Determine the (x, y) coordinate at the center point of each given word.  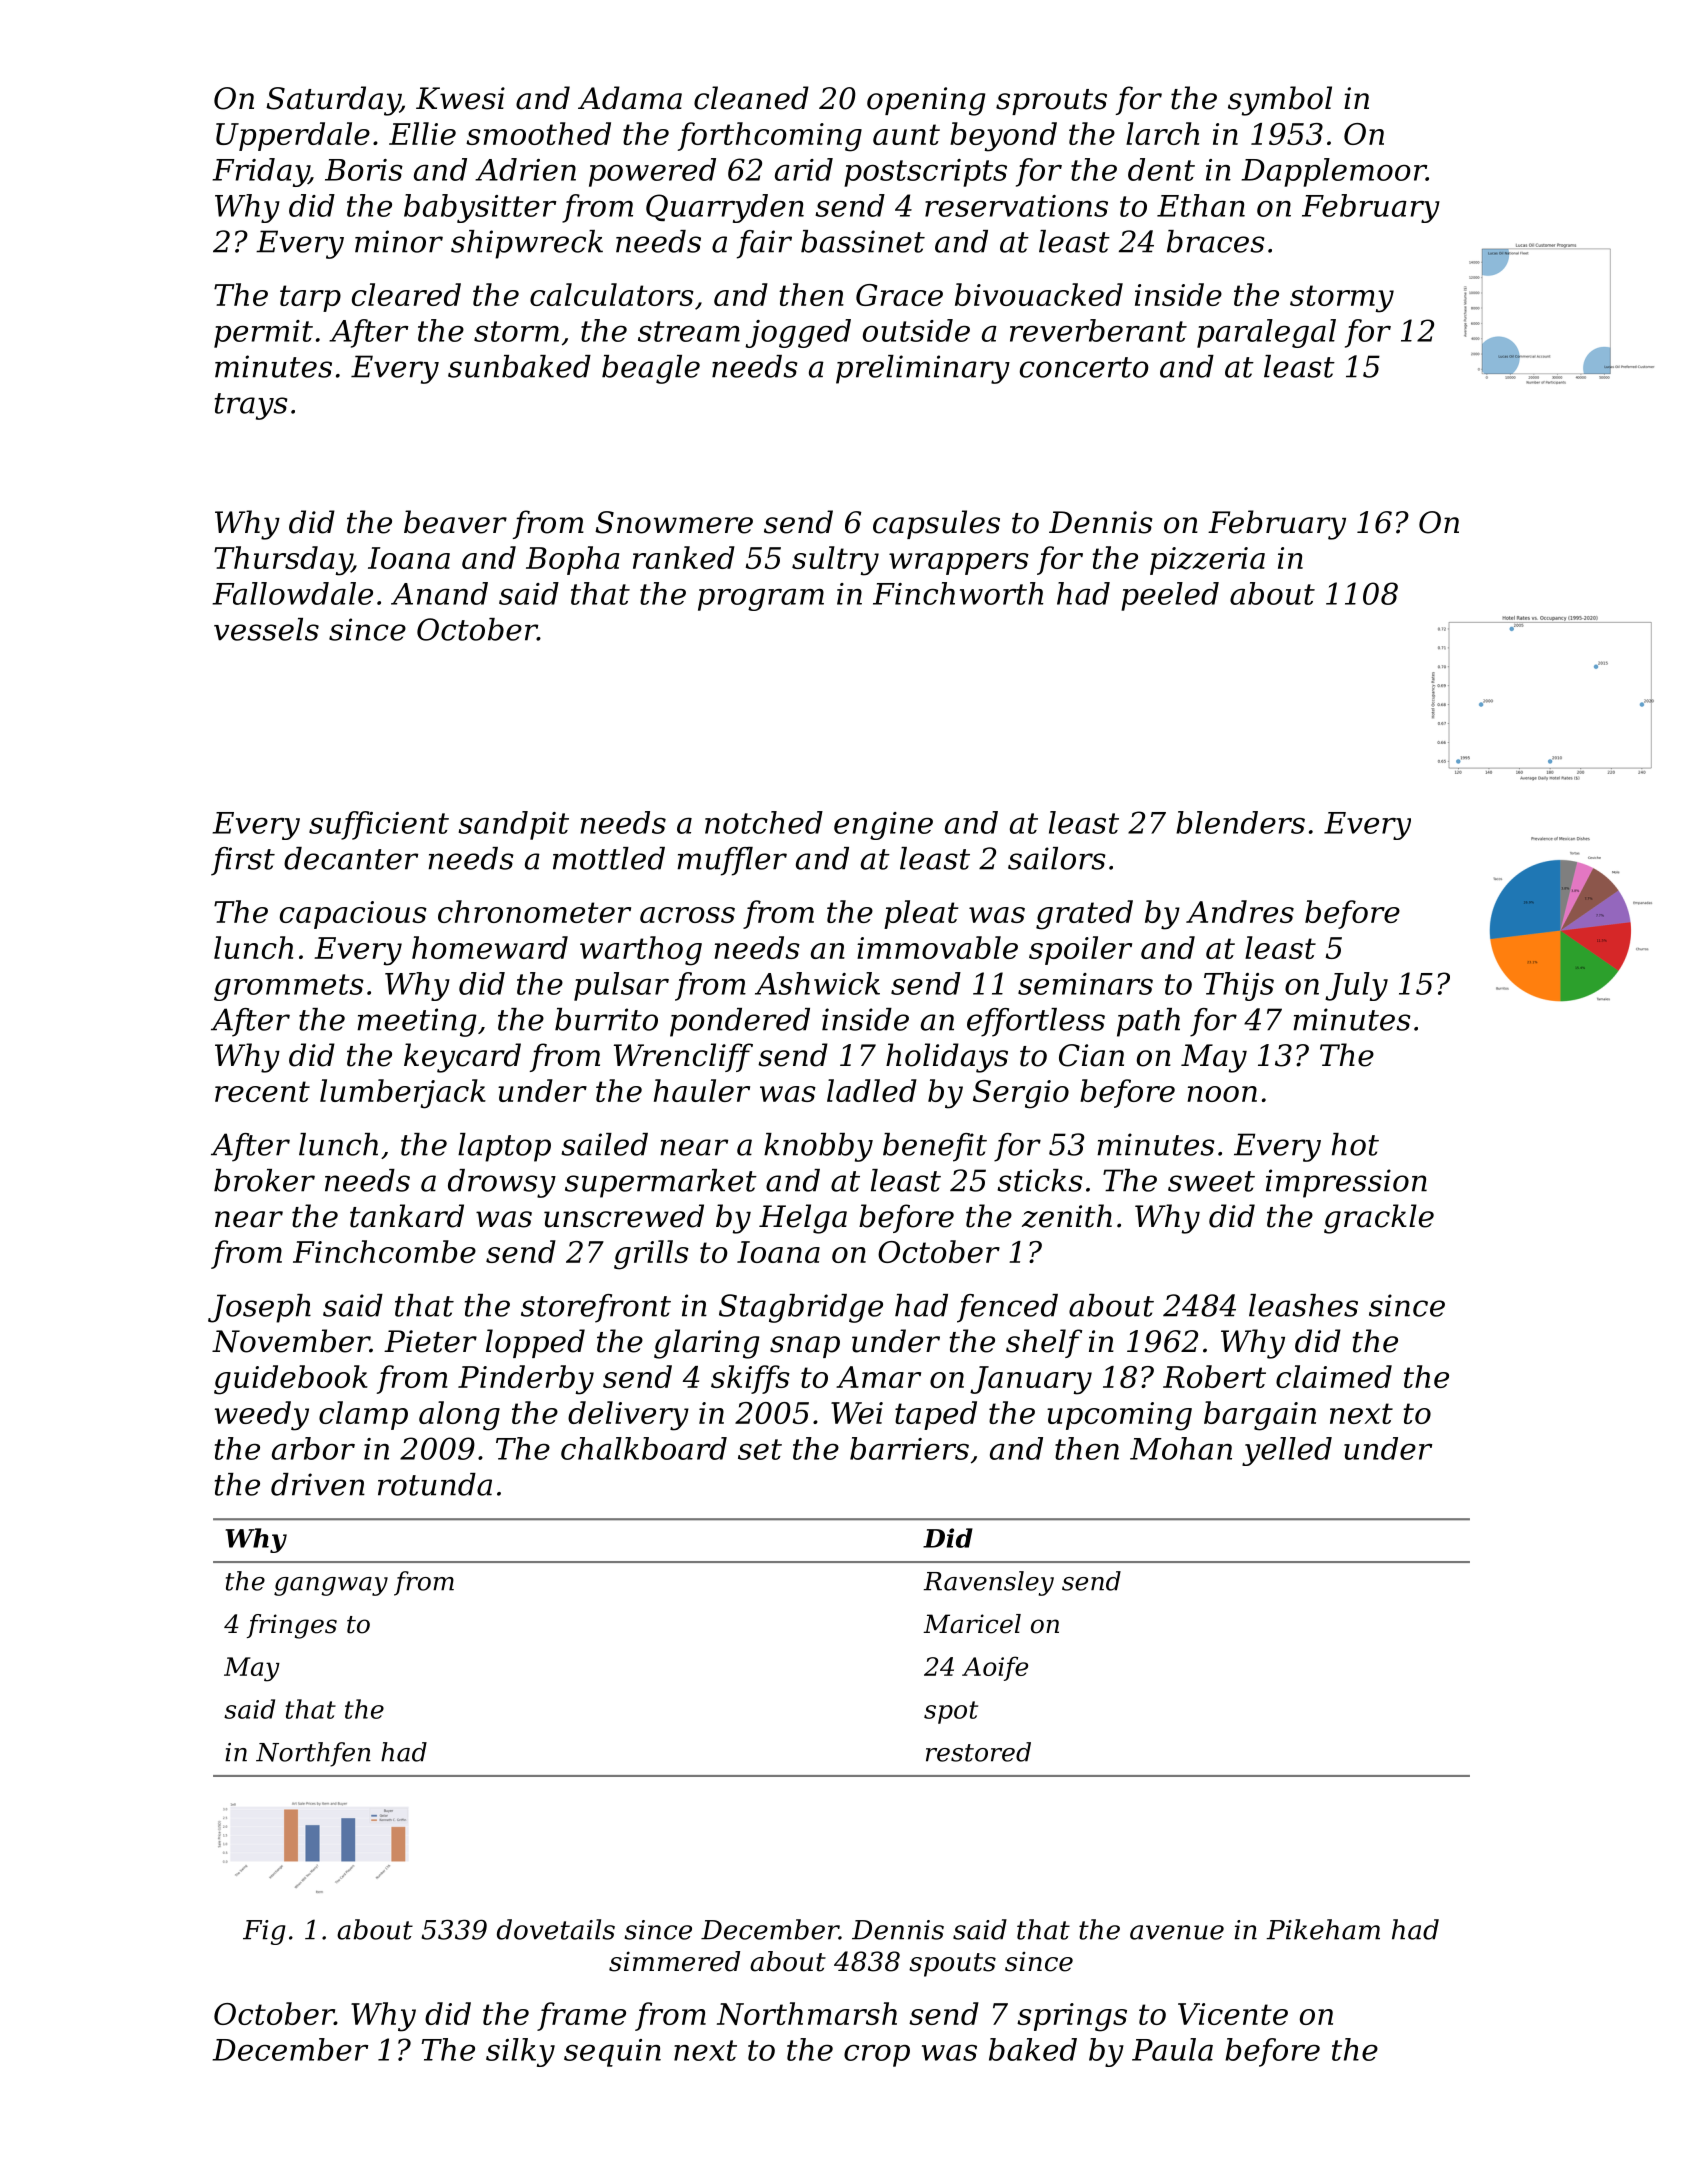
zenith (1067, 1216)
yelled (1287, 1451)
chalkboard (644, 1448)
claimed (1334, 1376)
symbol (1280, 101)
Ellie (422, 133)
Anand (439, 593)
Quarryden (725, 208)
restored (978, 1752)
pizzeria (1207, 561)
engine (883, 826)
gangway (331, 1586)
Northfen (313, 1754)
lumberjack (403, 1094)
